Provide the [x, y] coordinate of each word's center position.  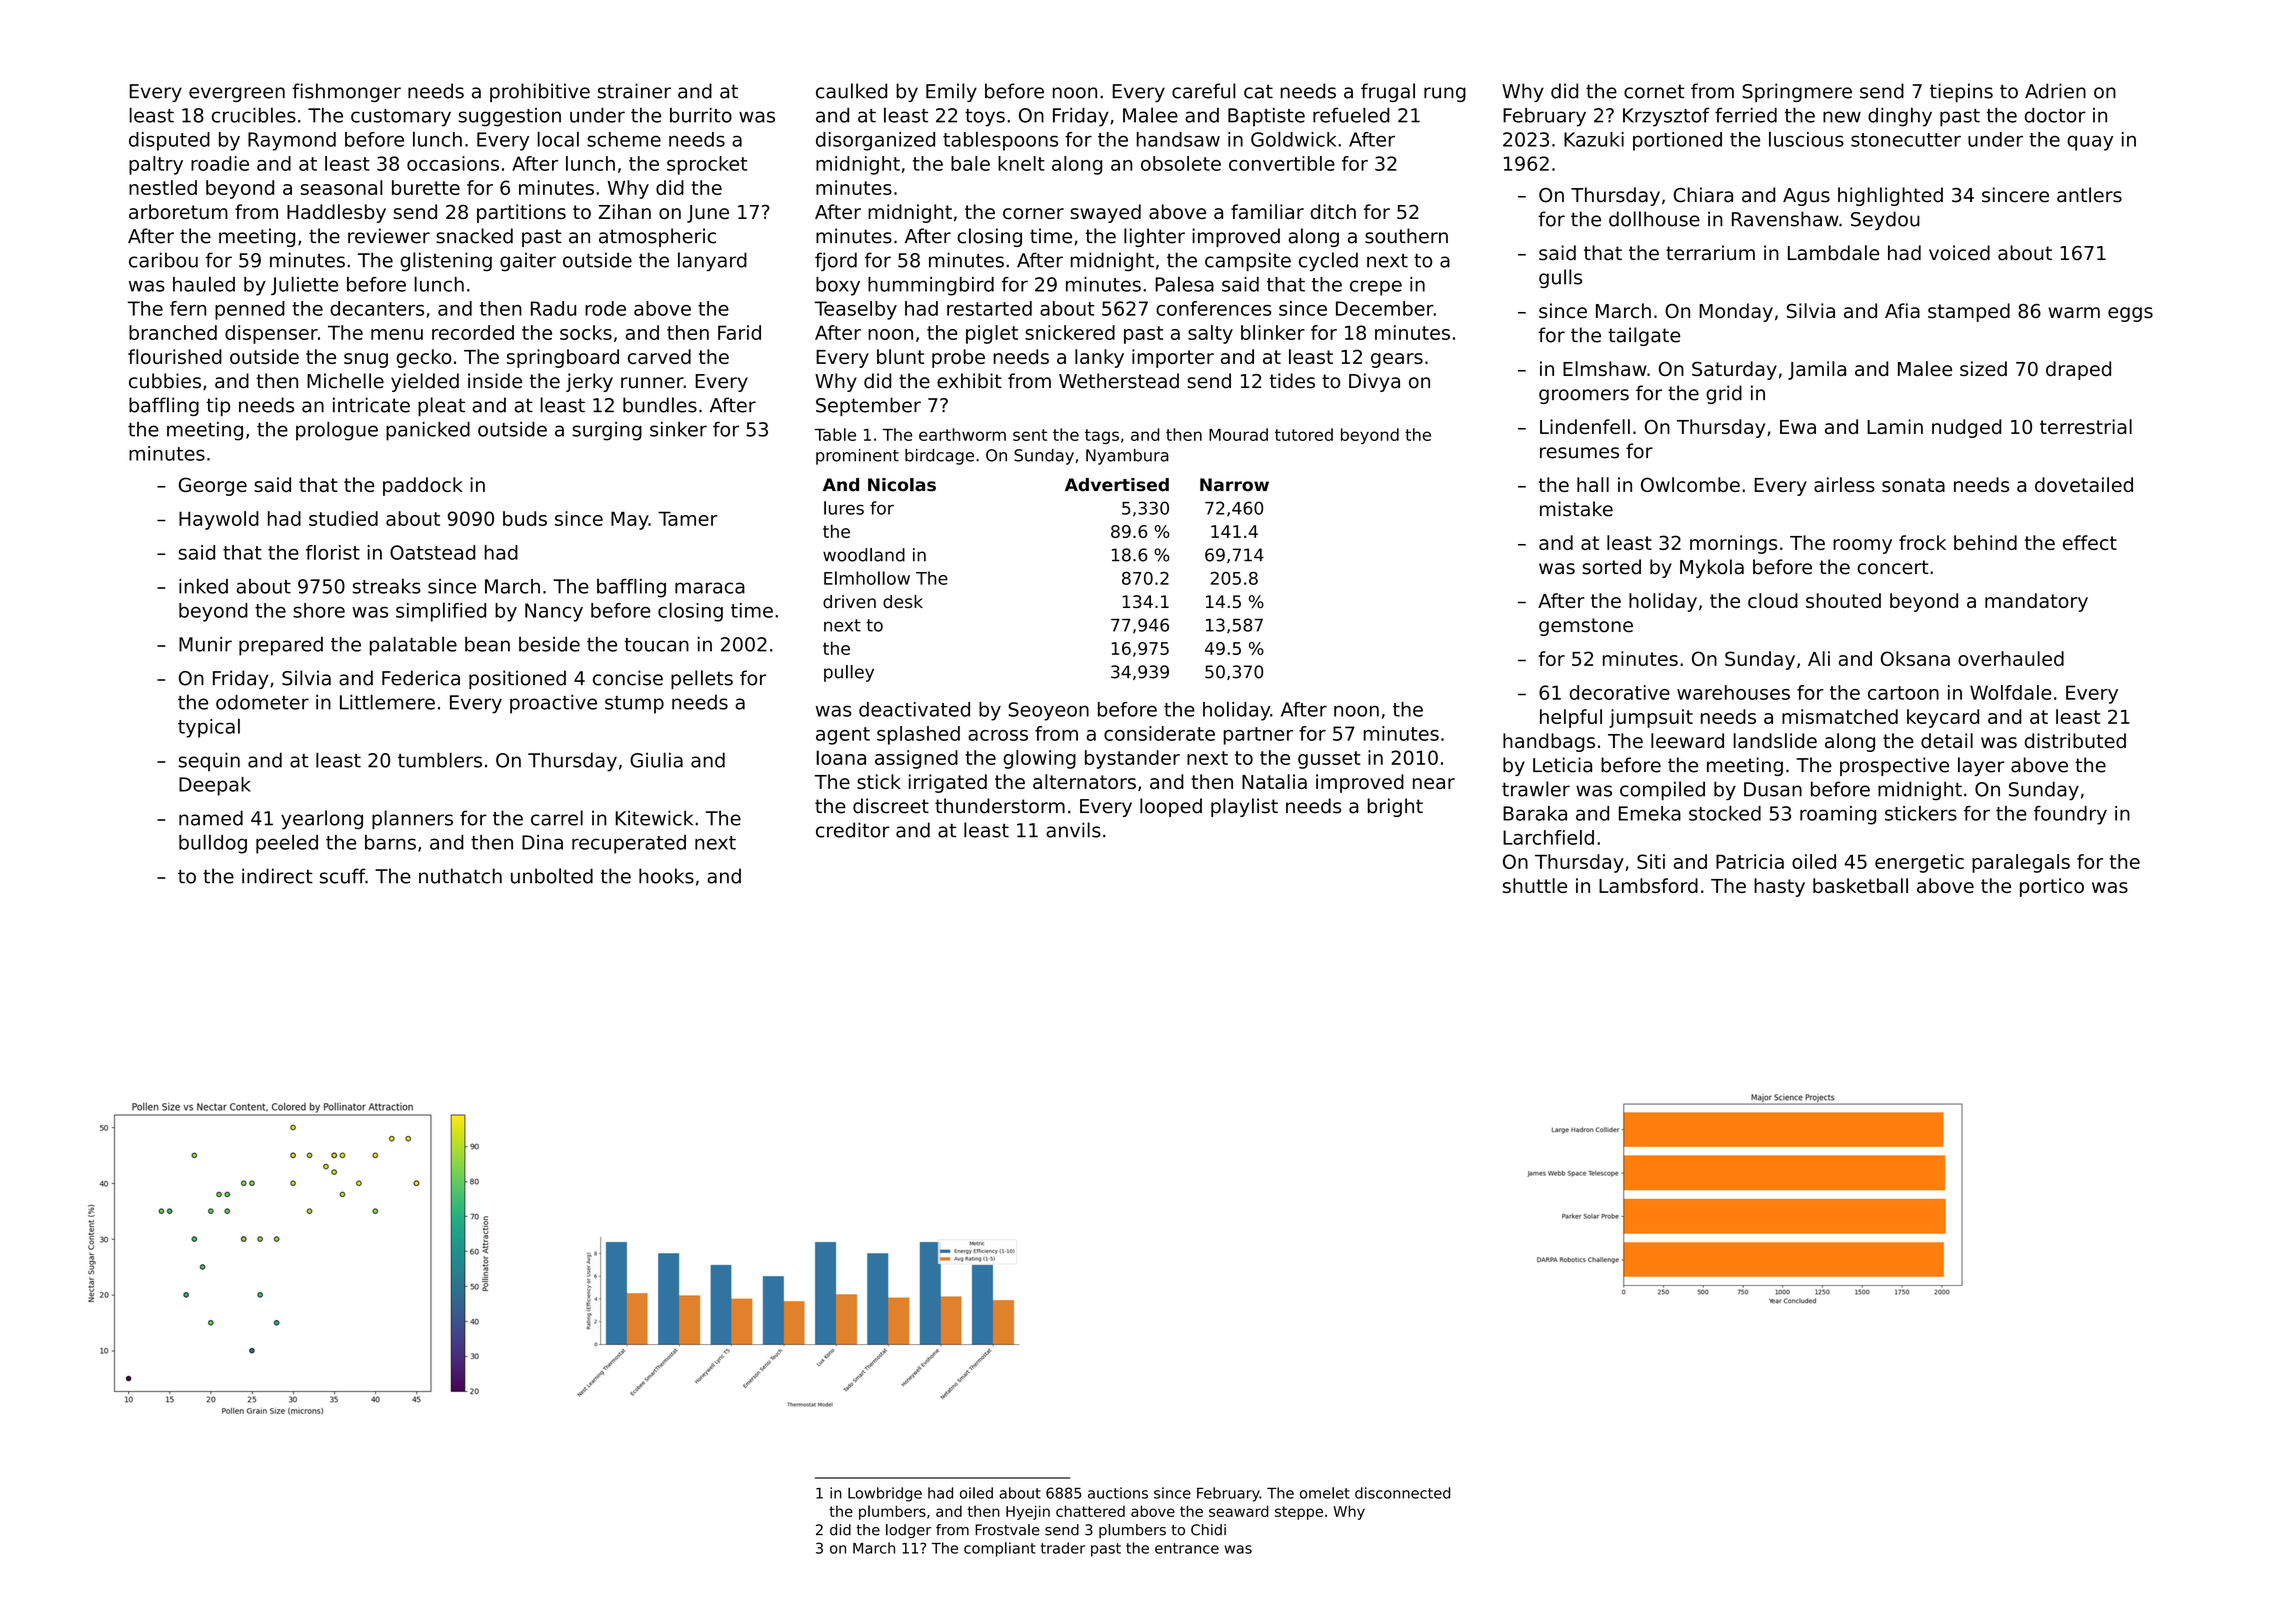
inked [203, 586]
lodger [908, 1531]
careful [1204, 91]
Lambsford [1648, 885]
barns [390, 842]
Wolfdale [2010, 692]
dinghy [1900, 117]
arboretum [178, 211]
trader [1063, 1548]
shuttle [1535, 885]
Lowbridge [885, 1494]
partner [1258, 736]
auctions [1118, 1493]
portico [2052, 887]
